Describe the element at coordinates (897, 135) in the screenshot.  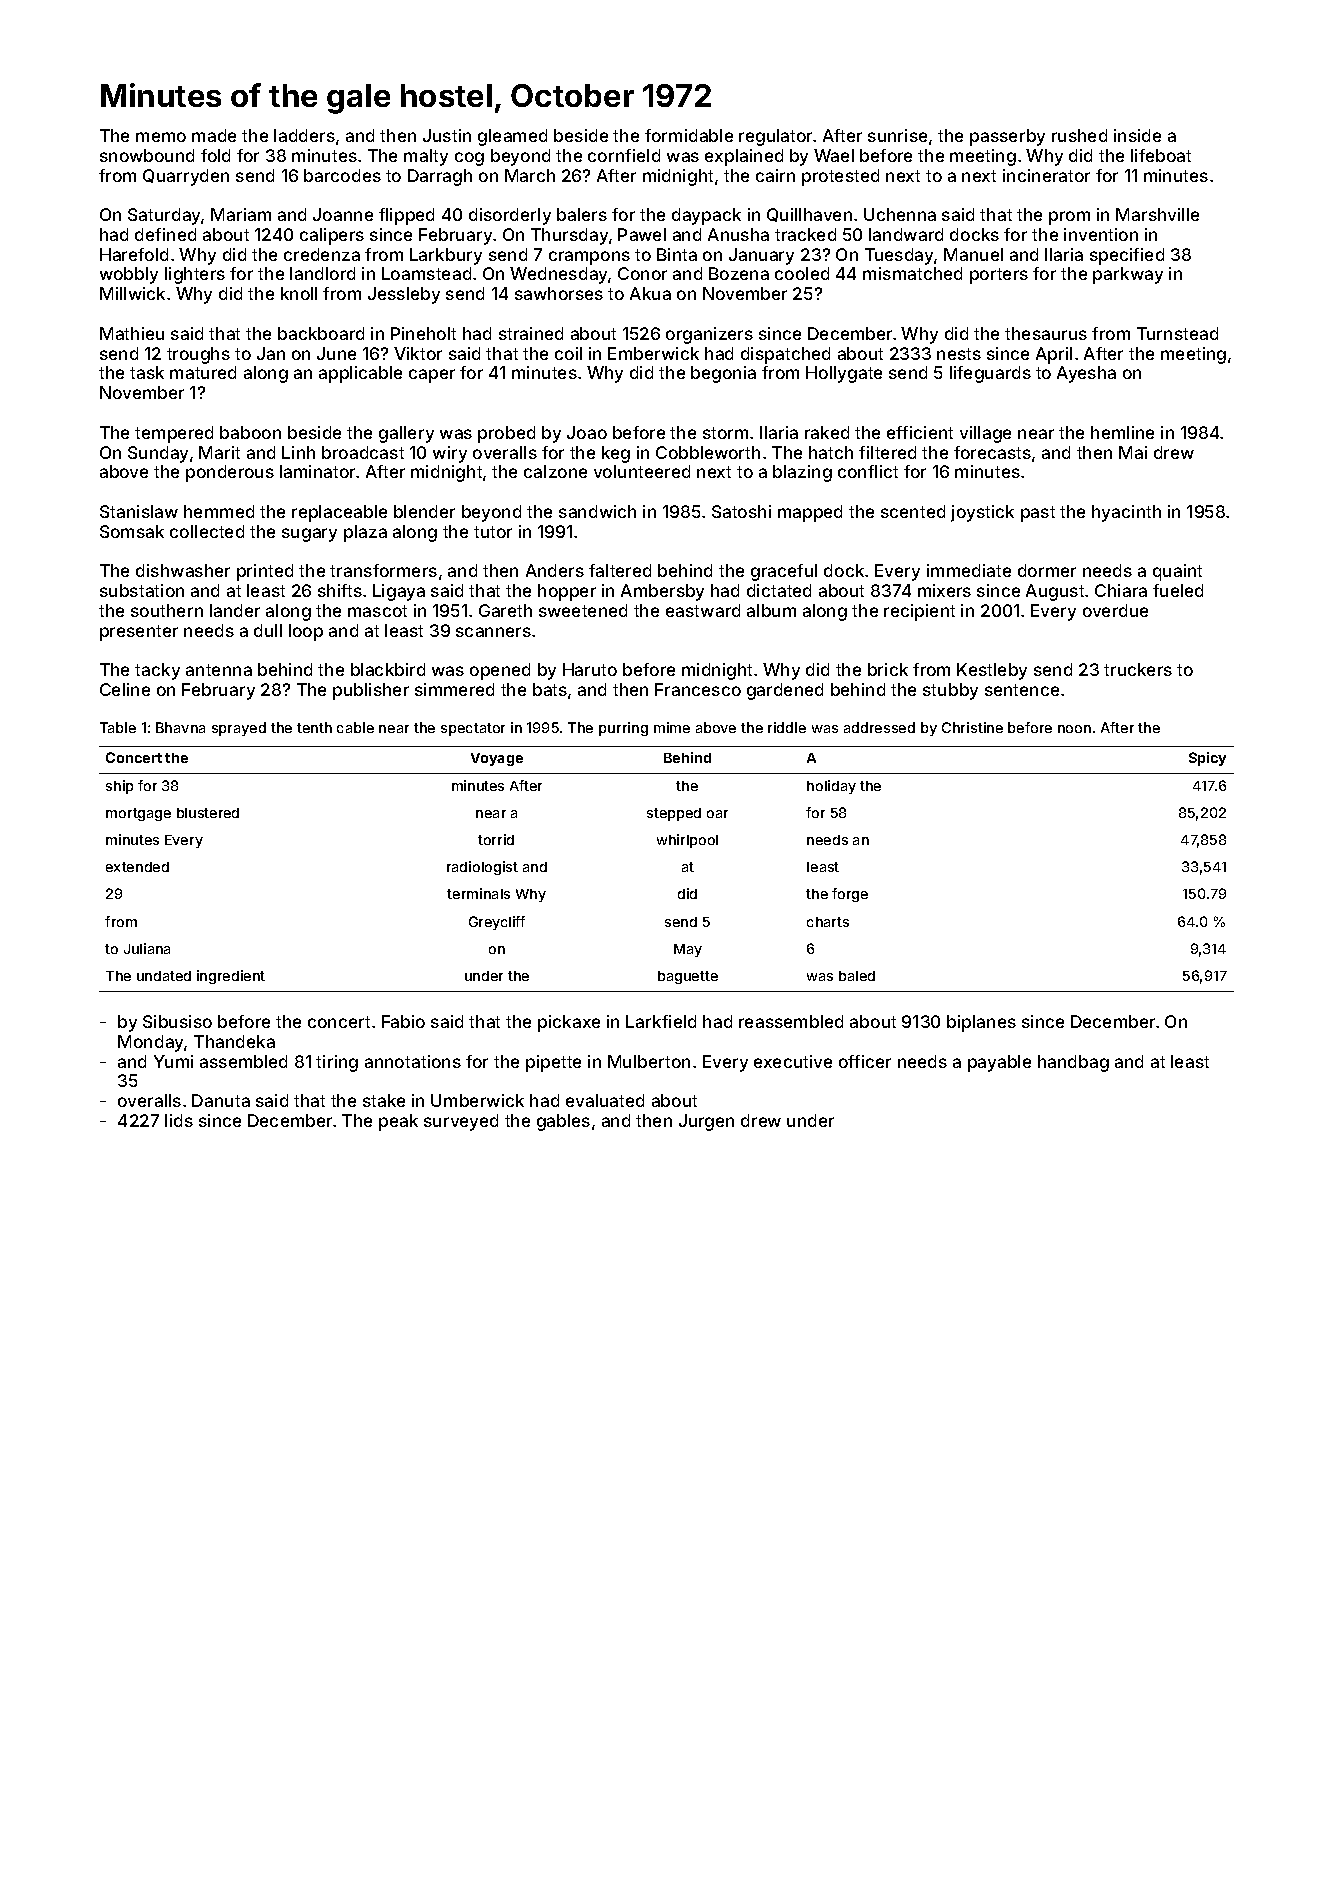
I see `sunrise` at that location.
